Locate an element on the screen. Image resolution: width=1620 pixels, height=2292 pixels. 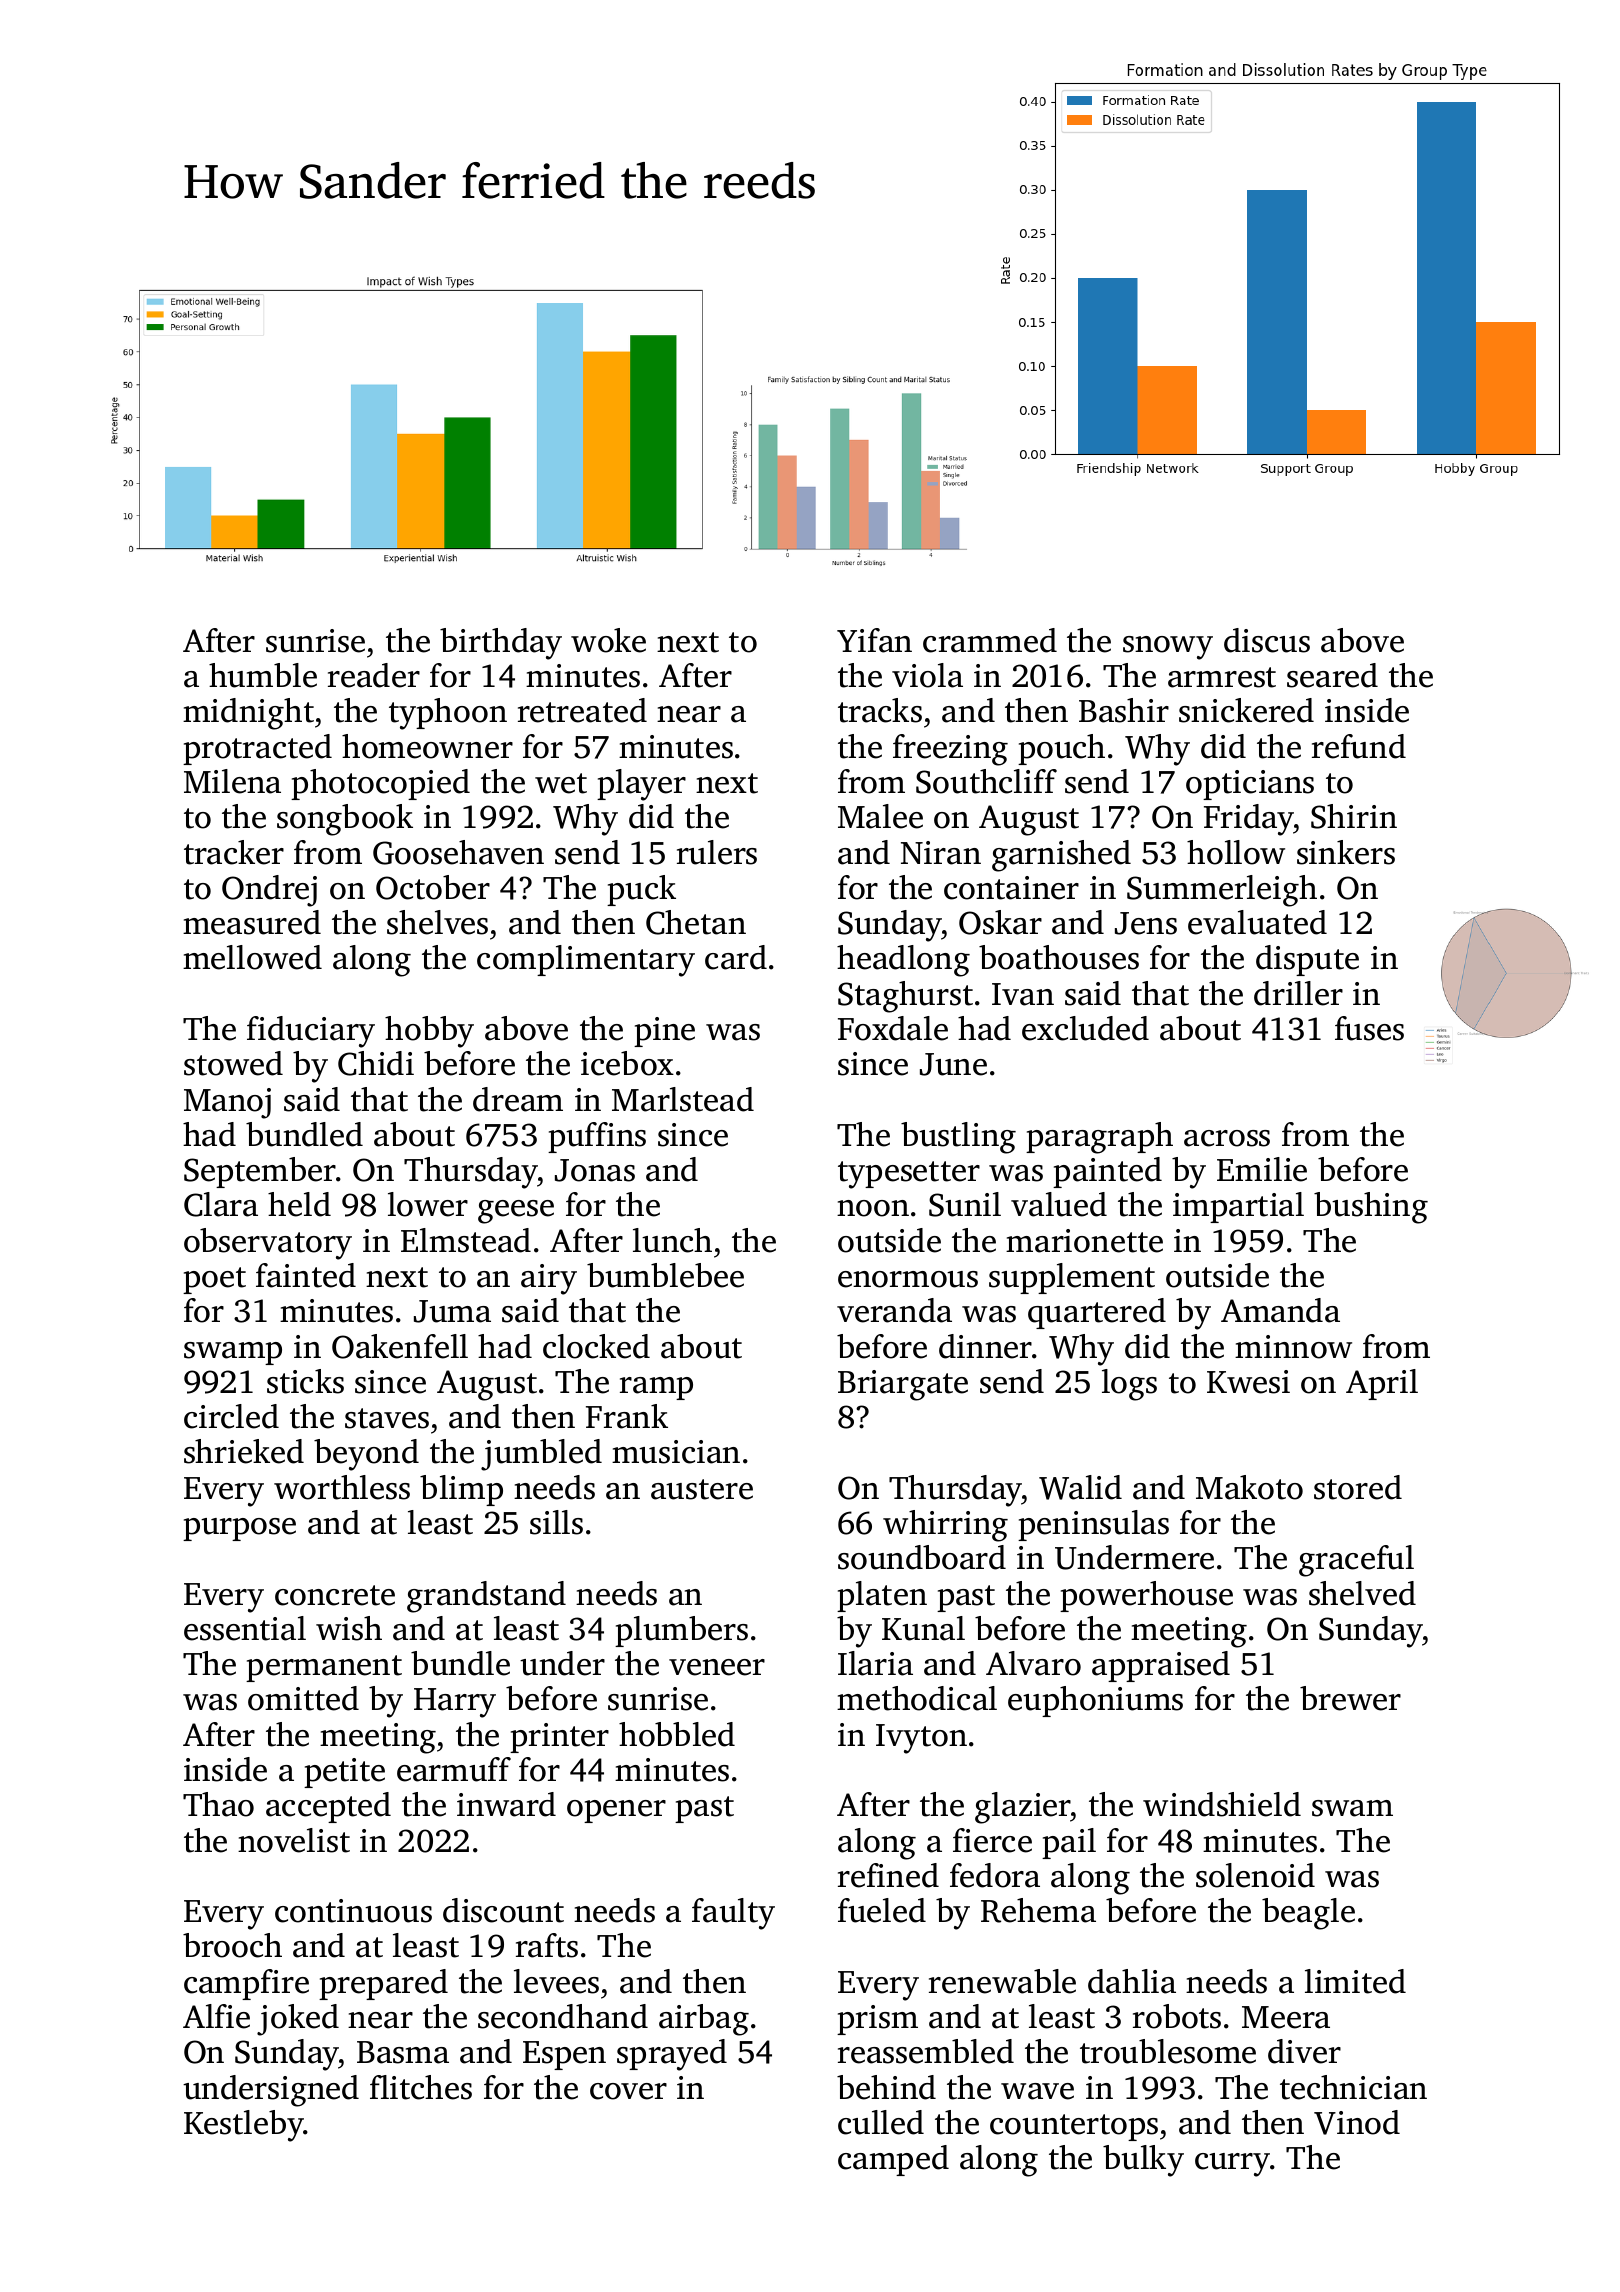
essential is located at coordinates (245, 1628).
